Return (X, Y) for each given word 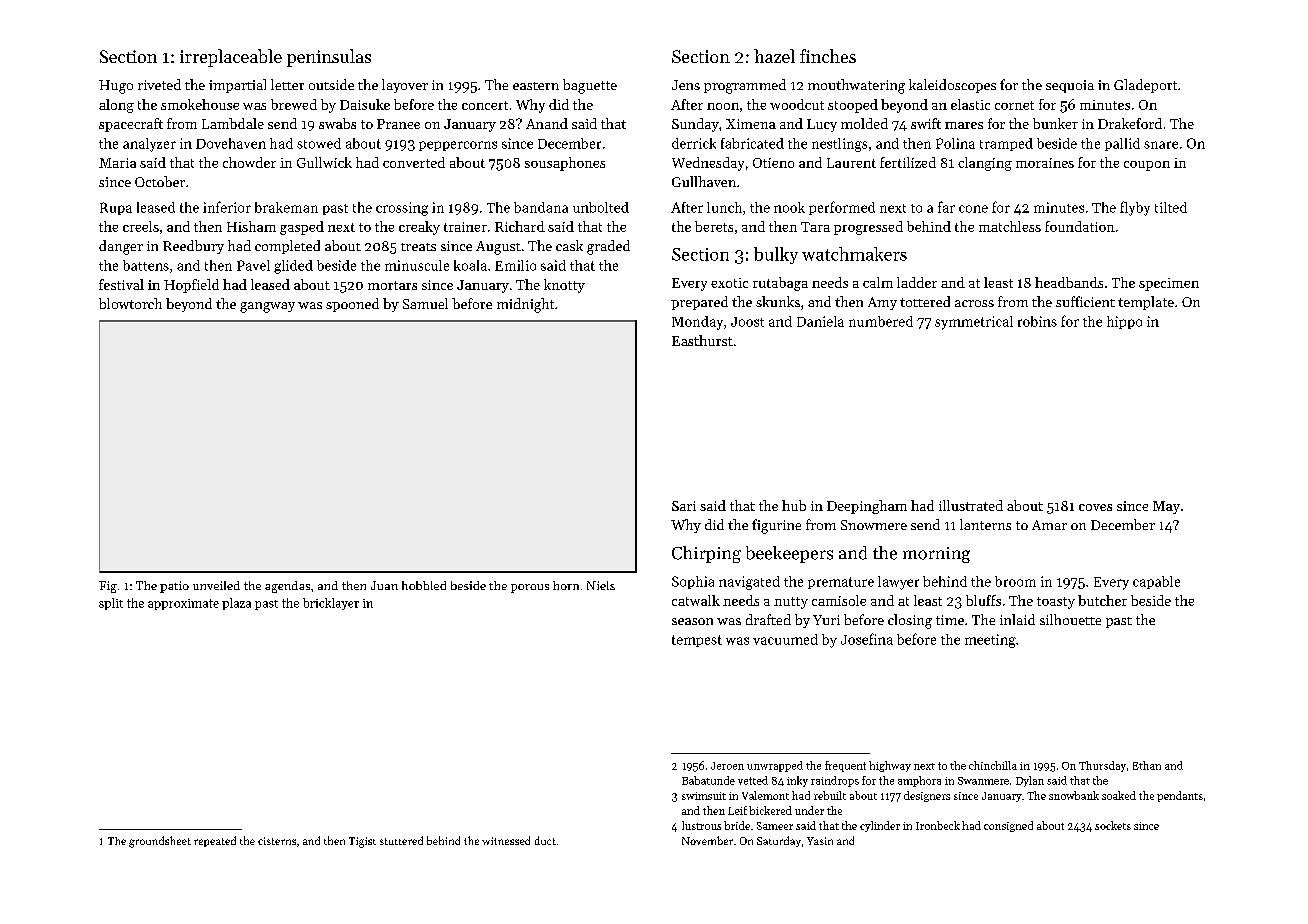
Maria (117, 163)
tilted (1171, 207)
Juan (384, 585)
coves (1095, 507)
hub (794, 505)
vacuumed (785, 639)
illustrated (971, 505)
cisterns (277, 841)
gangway (267, 307)
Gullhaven (704, 181)
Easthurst (702, 340)
